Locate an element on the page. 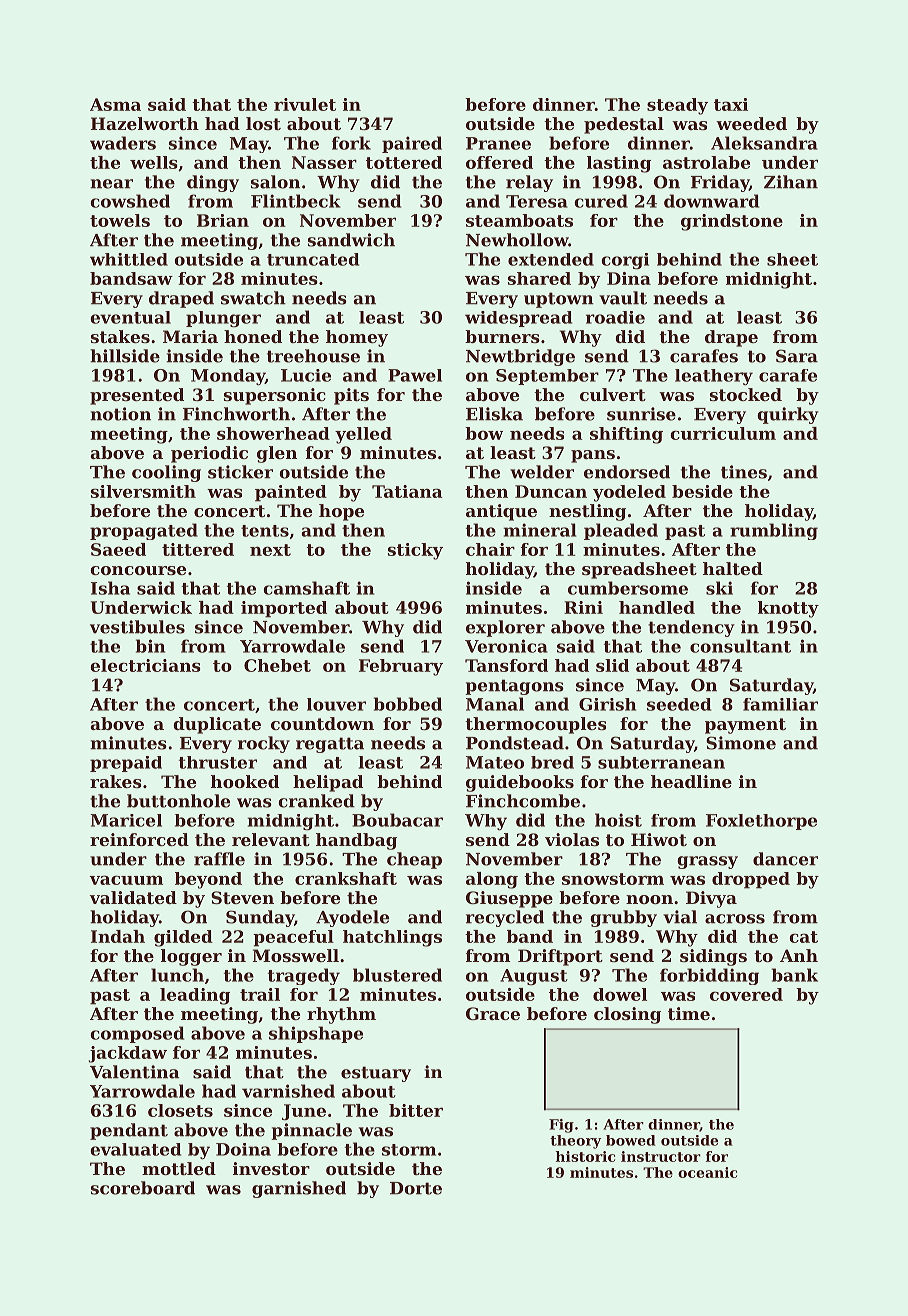 The width and height of the document is (908, 1316). Steven is located at coordinates (242, 897).
